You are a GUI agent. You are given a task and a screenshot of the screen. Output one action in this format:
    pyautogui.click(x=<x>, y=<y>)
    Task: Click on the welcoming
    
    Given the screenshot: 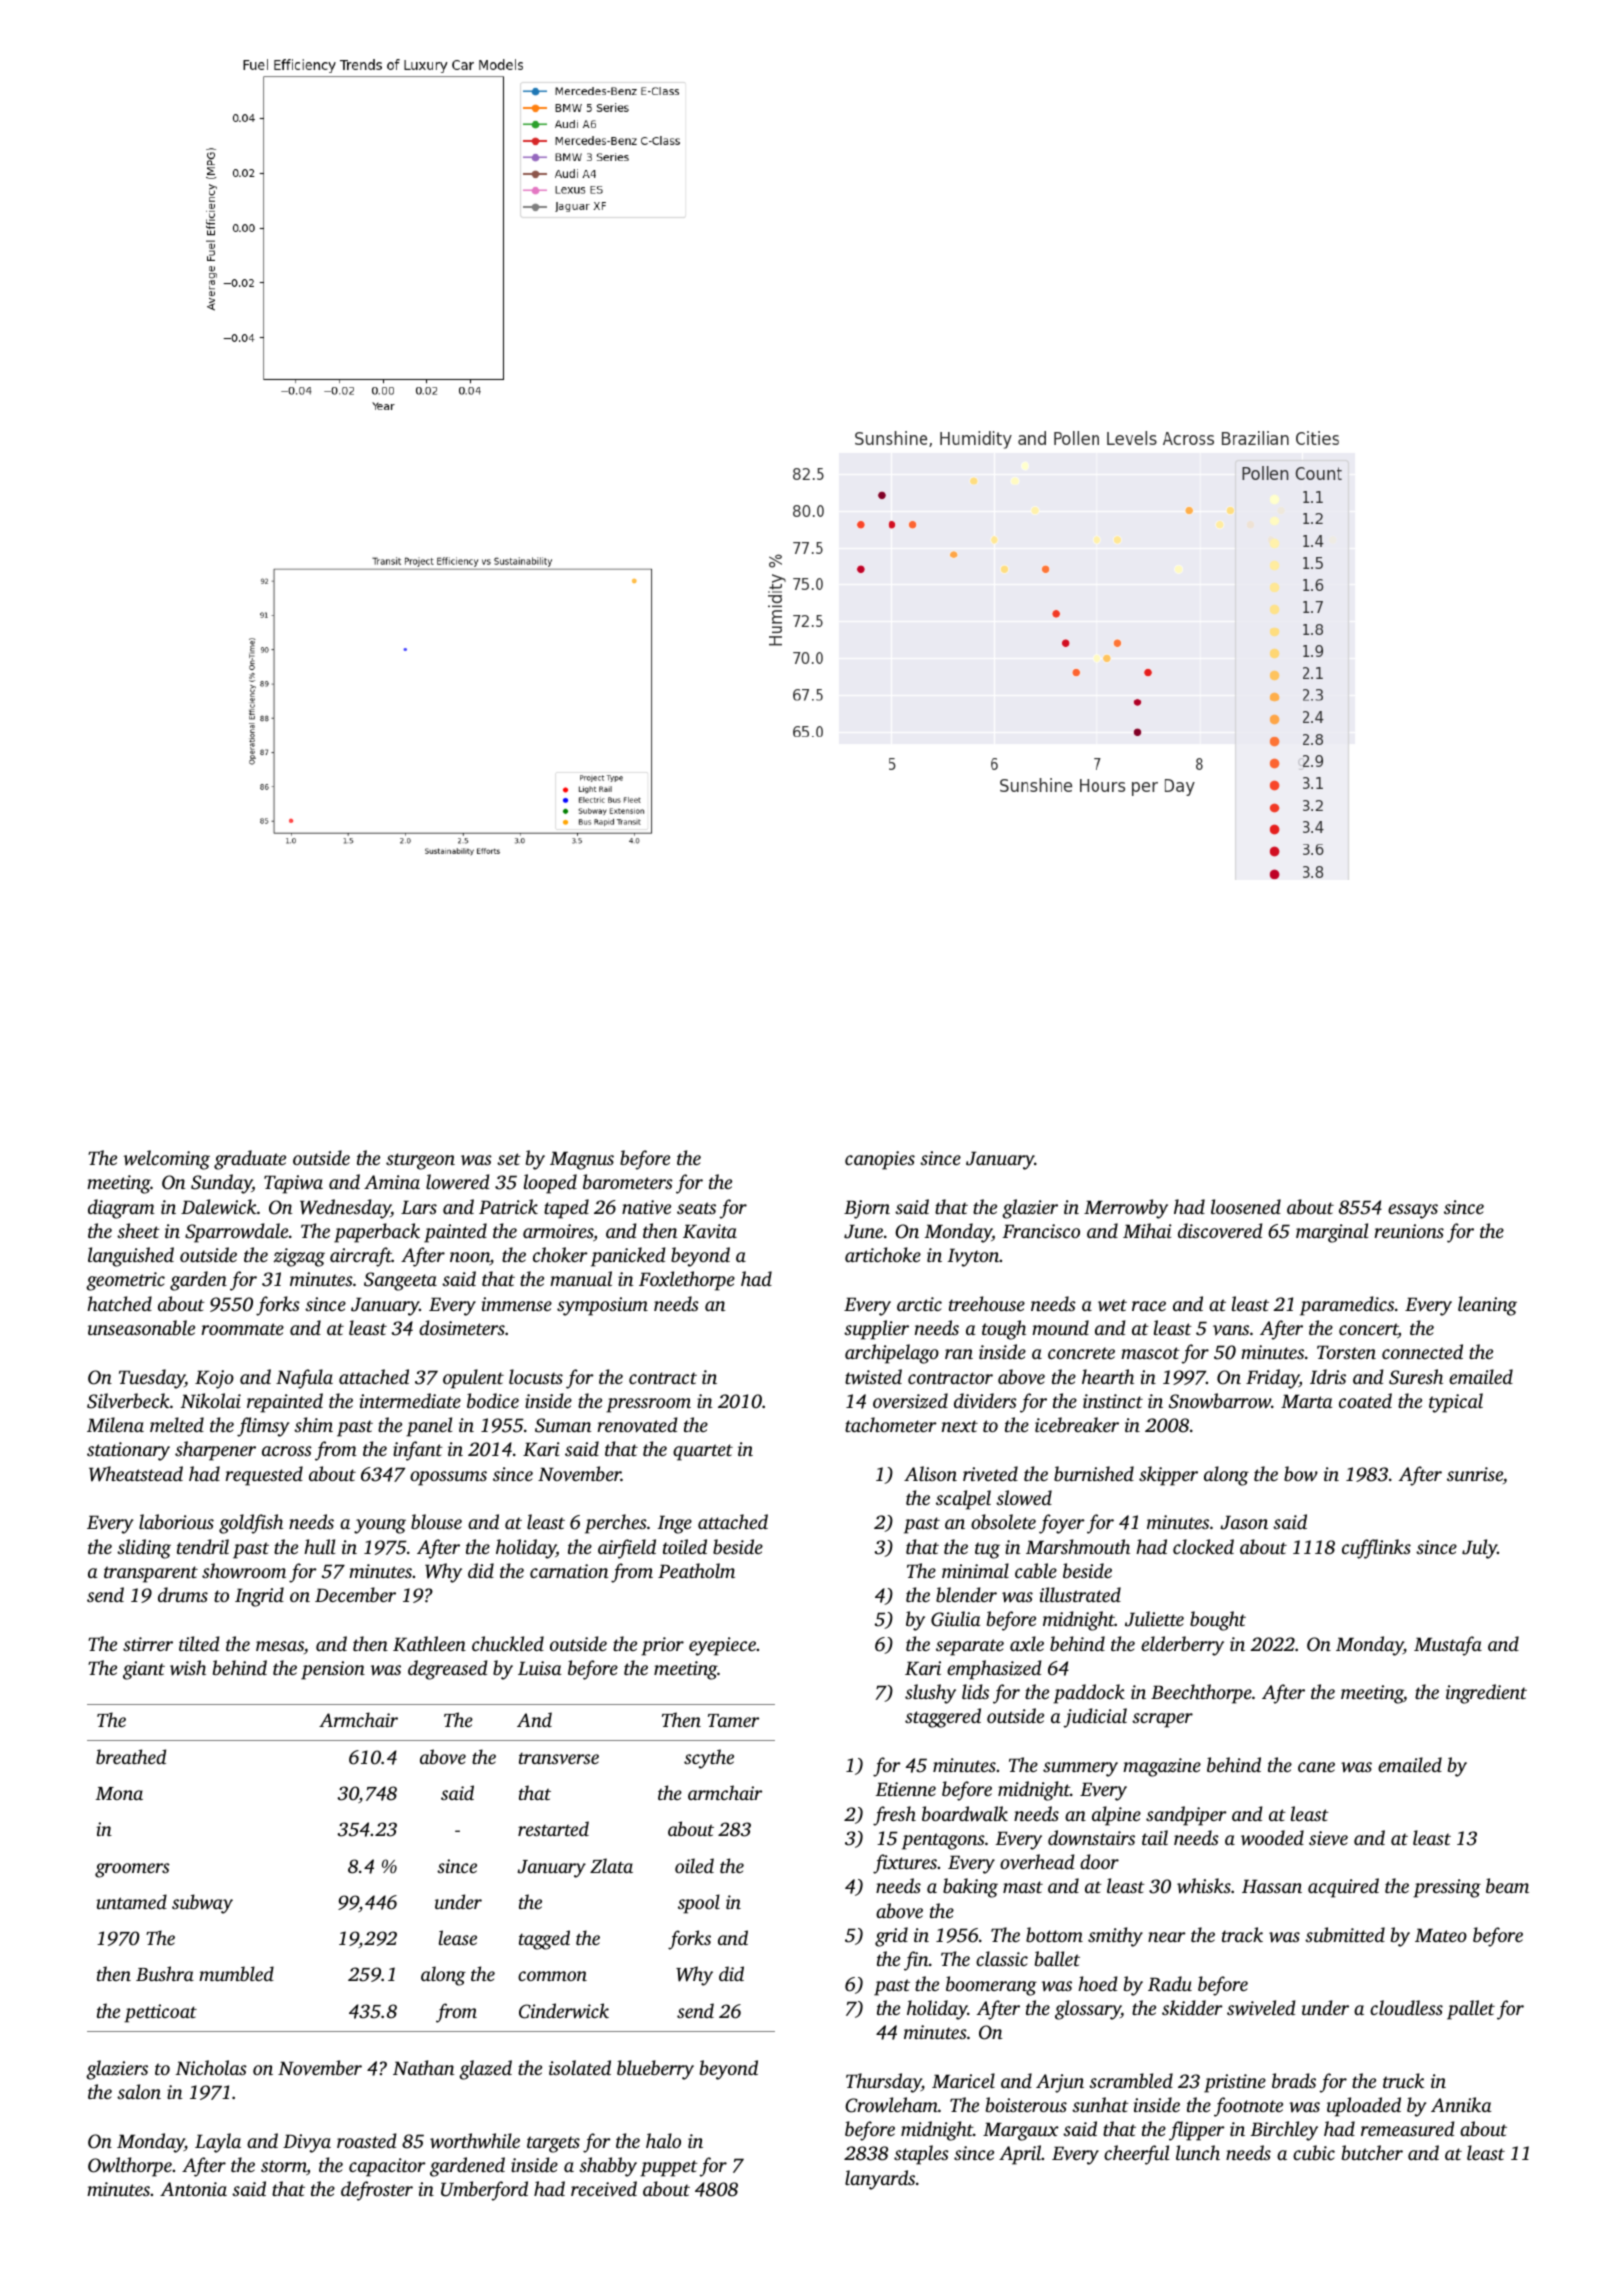 What is the action you would take?
    pyautogui.click(x=167, y=1160)
